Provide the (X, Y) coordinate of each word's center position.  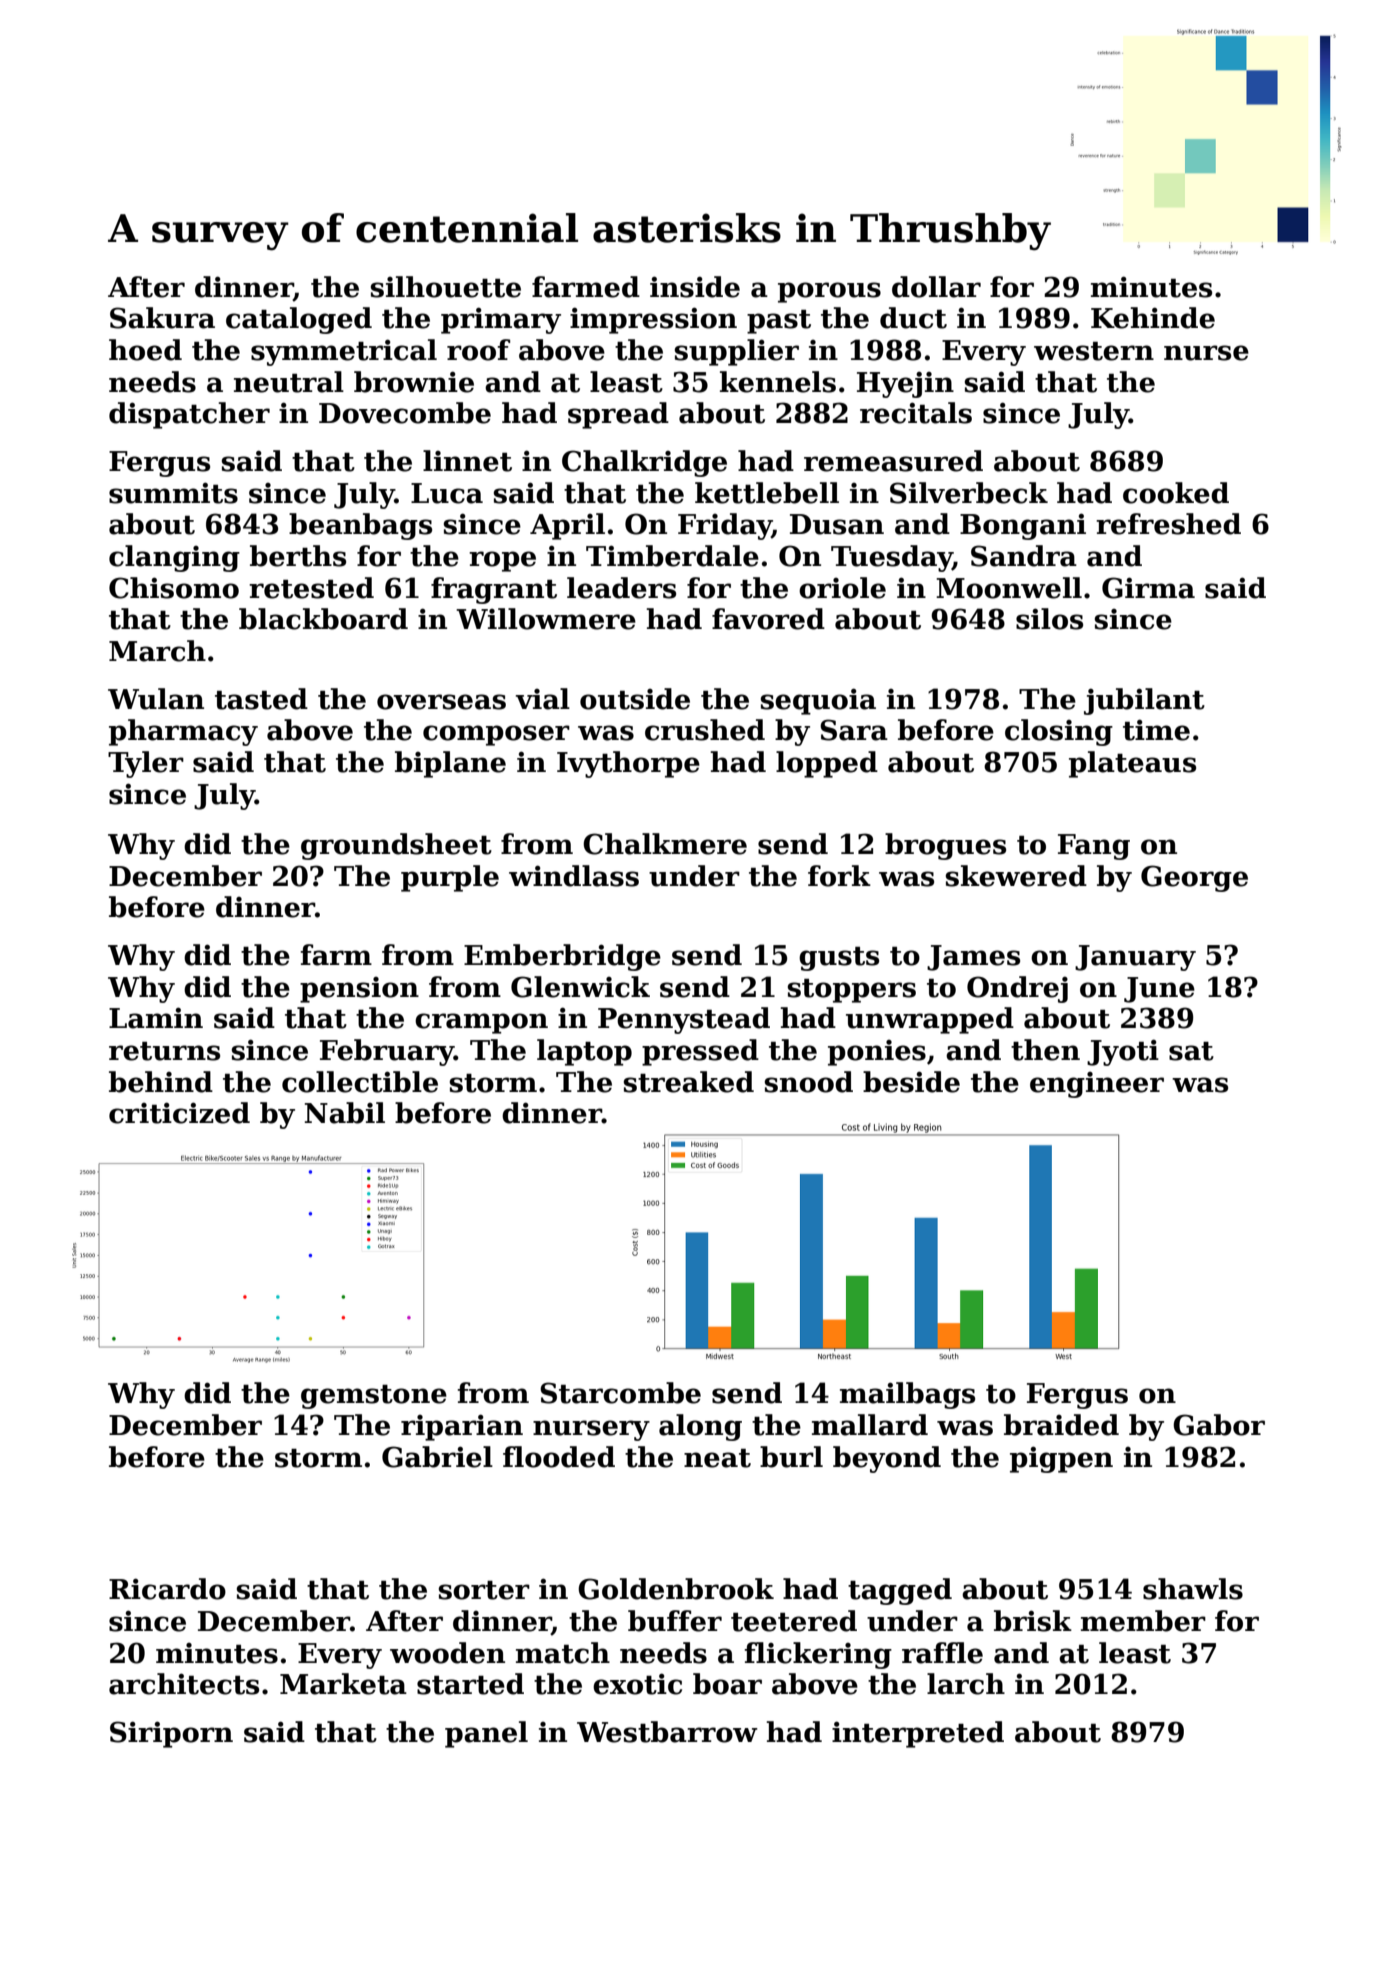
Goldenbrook (676, 1589)
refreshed (1168, 524)
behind (161, 1082)
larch (966, 1684)
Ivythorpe (628, 764)
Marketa (343, 1684)
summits (173, 493)
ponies (877, 1053)
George (1194, 878)
